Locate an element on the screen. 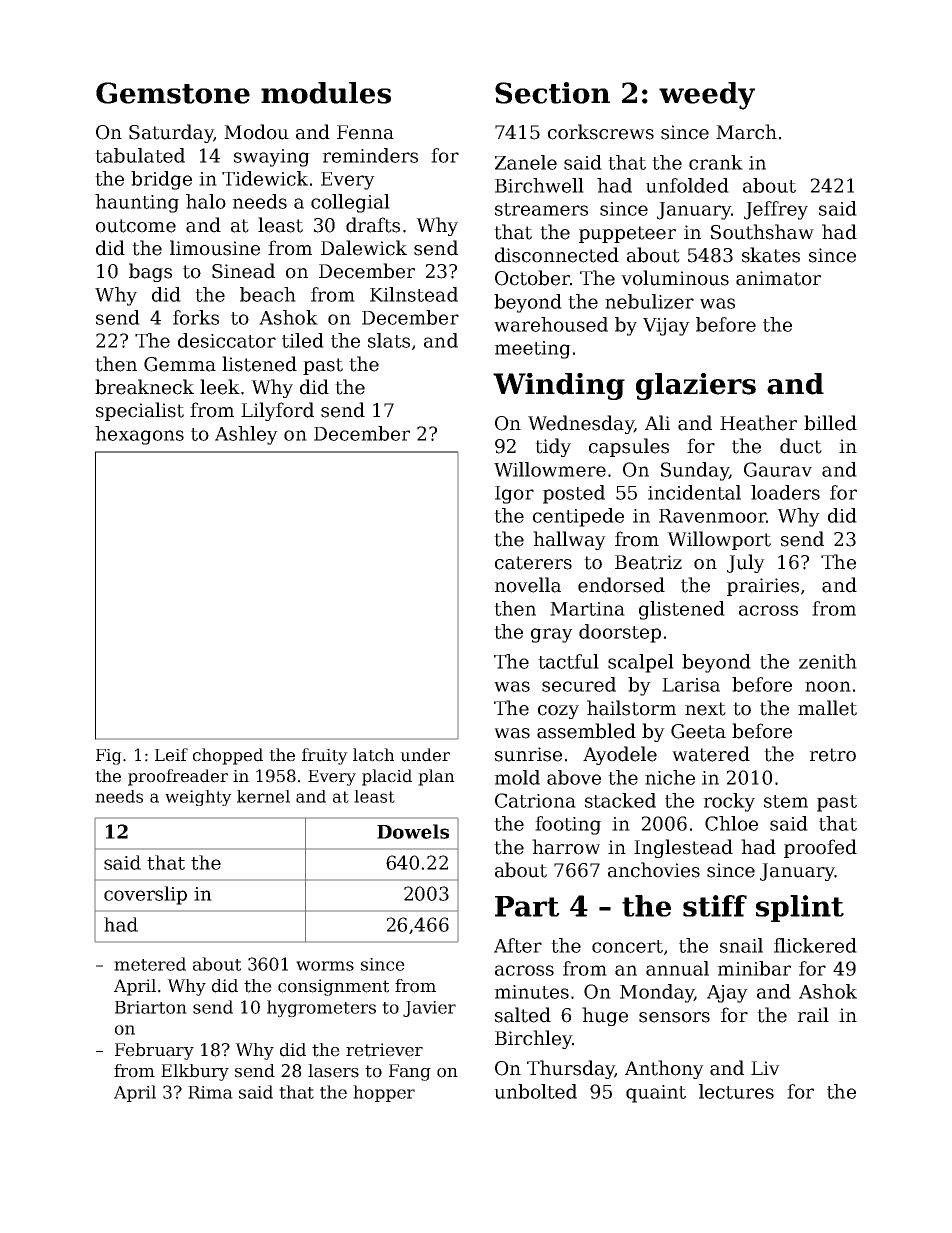 The image size is (952, 1233). modules is located at coordinates (326, 93).
